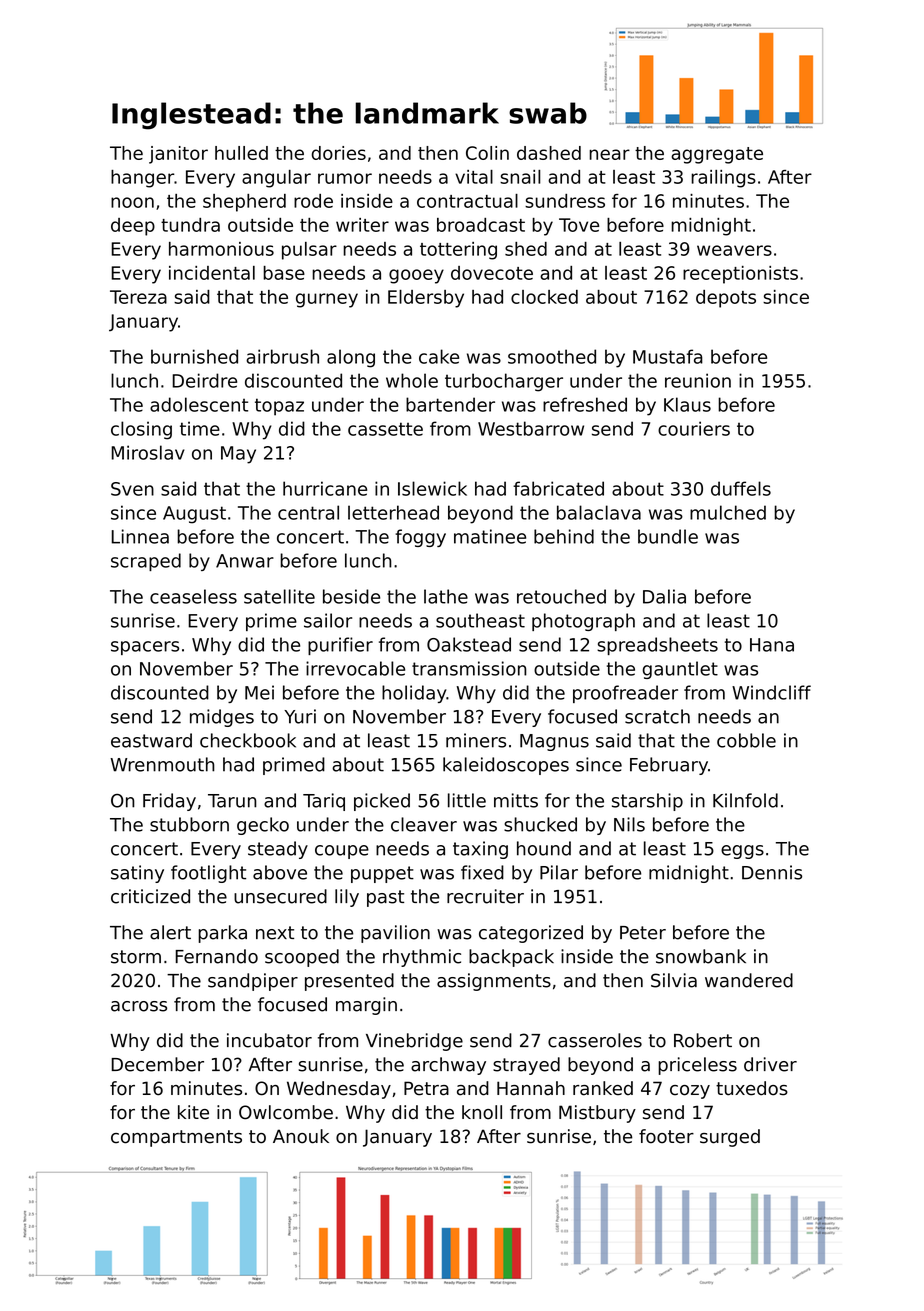 This page has width=924, height=1311. Describe the element at coordinates (300, 716) in the page. I see `Yuri` at that location.
